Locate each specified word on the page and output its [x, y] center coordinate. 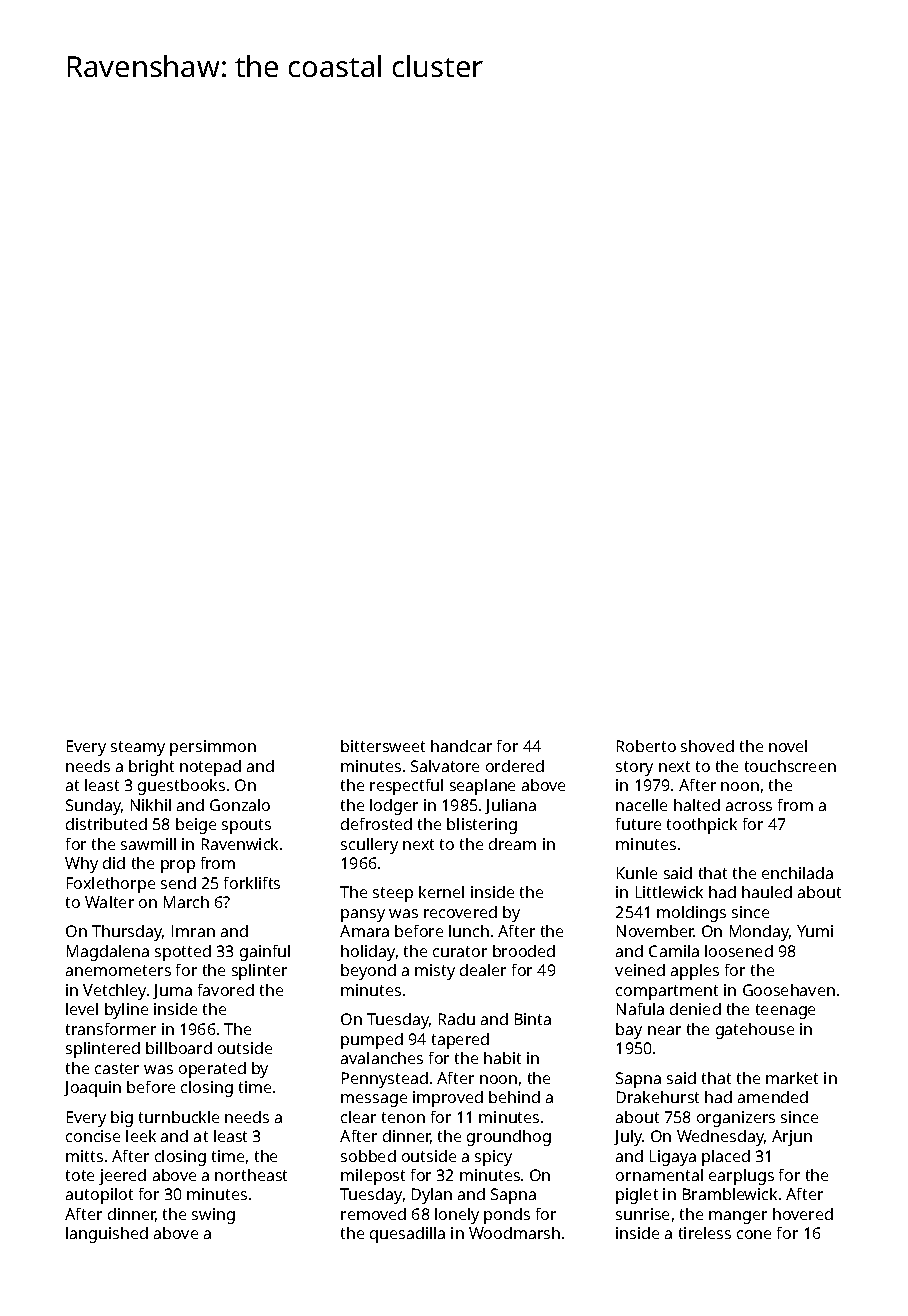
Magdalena [108, 953]
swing [213, 1216]
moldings [691, 914]
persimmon [213, 748]
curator [460, 951]
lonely [457, 1216]
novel [788, 746]
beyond [368, 972]
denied [695, 1009]
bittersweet [383, 746]
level [82, 1009]
